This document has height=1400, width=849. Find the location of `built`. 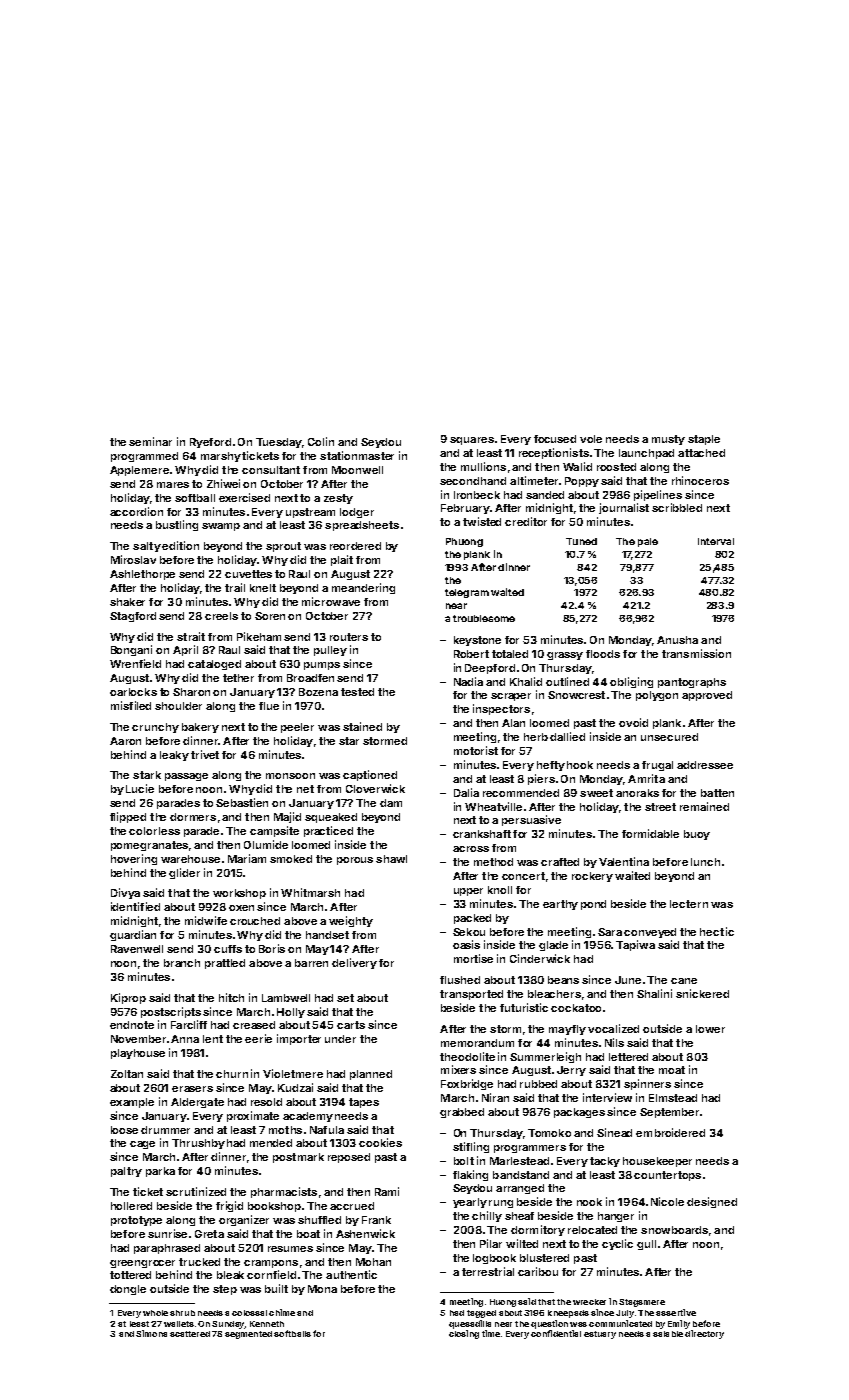

built is located at coordinates (276, 1288).
